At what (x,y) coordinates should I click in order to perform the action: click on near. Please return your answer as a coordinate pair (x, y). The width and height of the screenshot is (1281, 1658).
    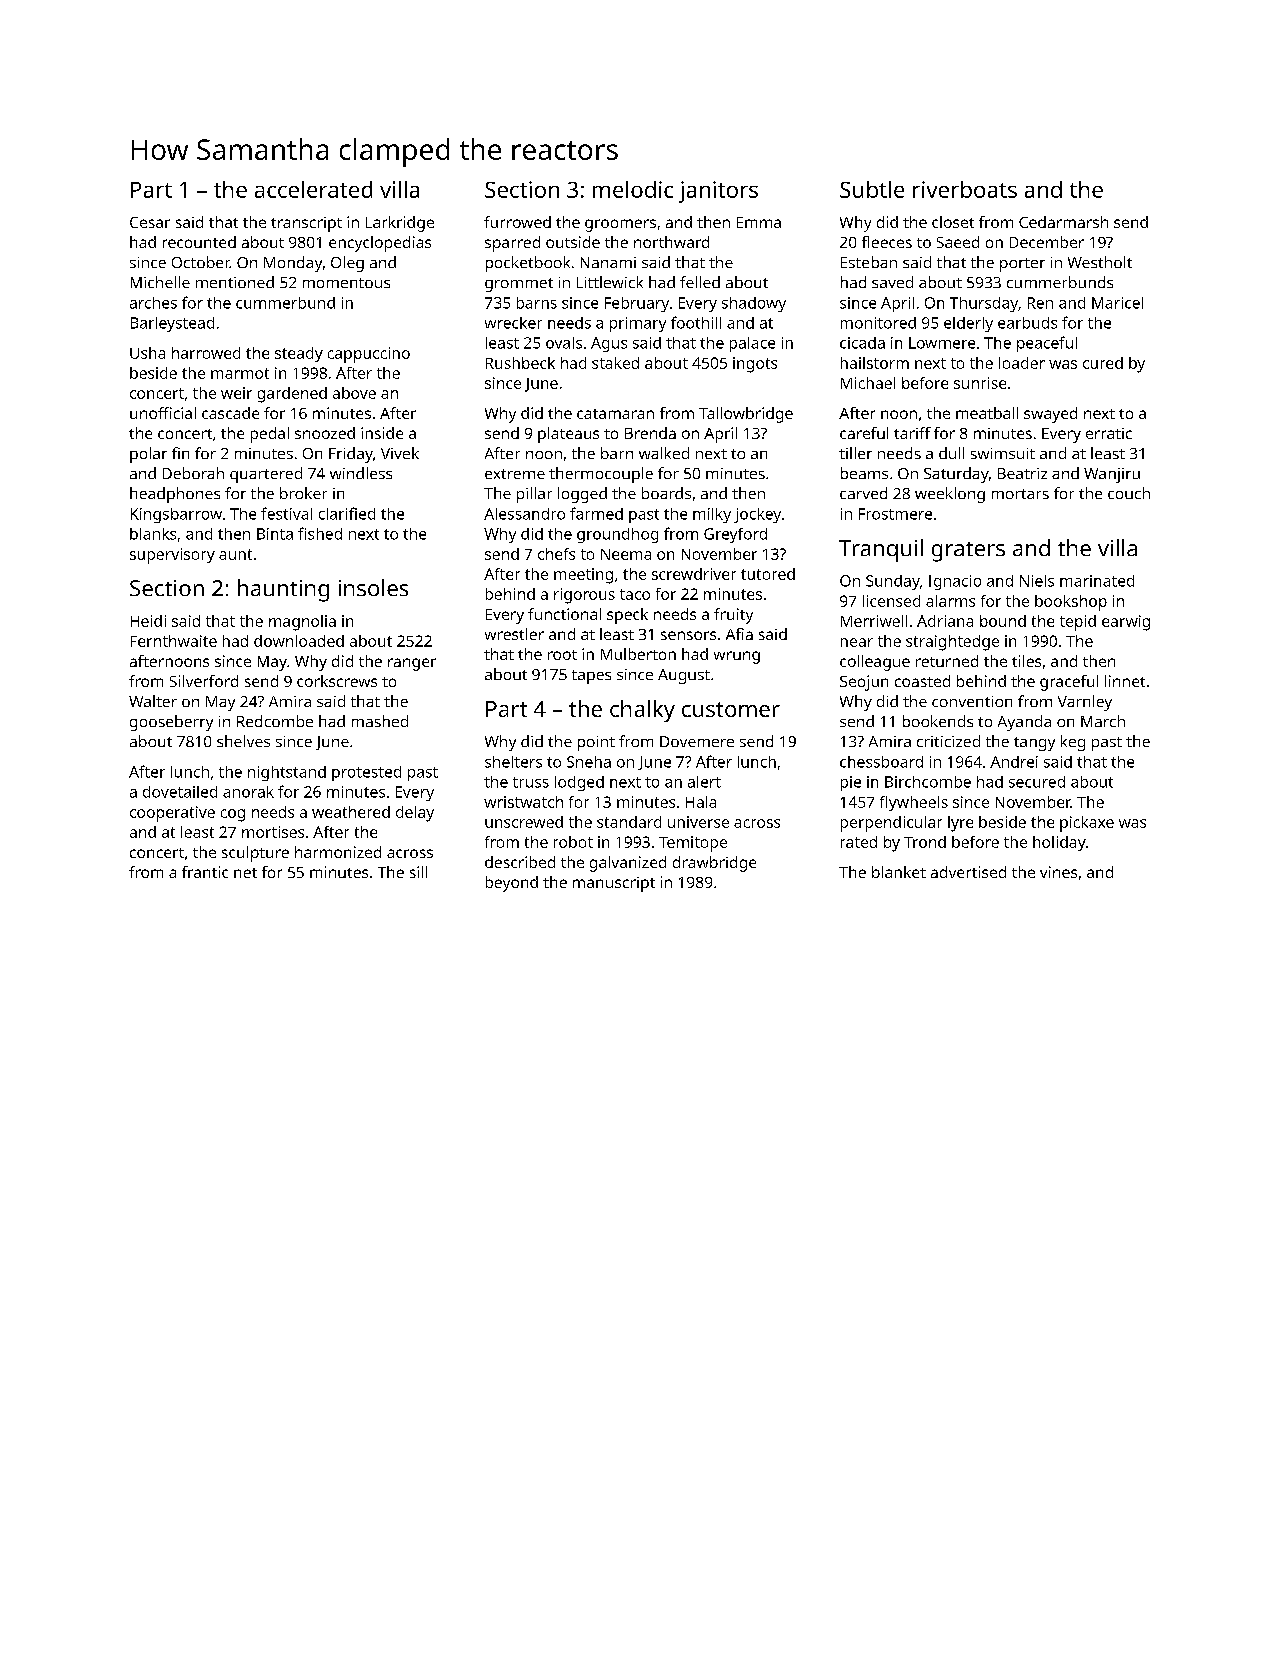
    Looking at the image, I should click on (857, 642).
